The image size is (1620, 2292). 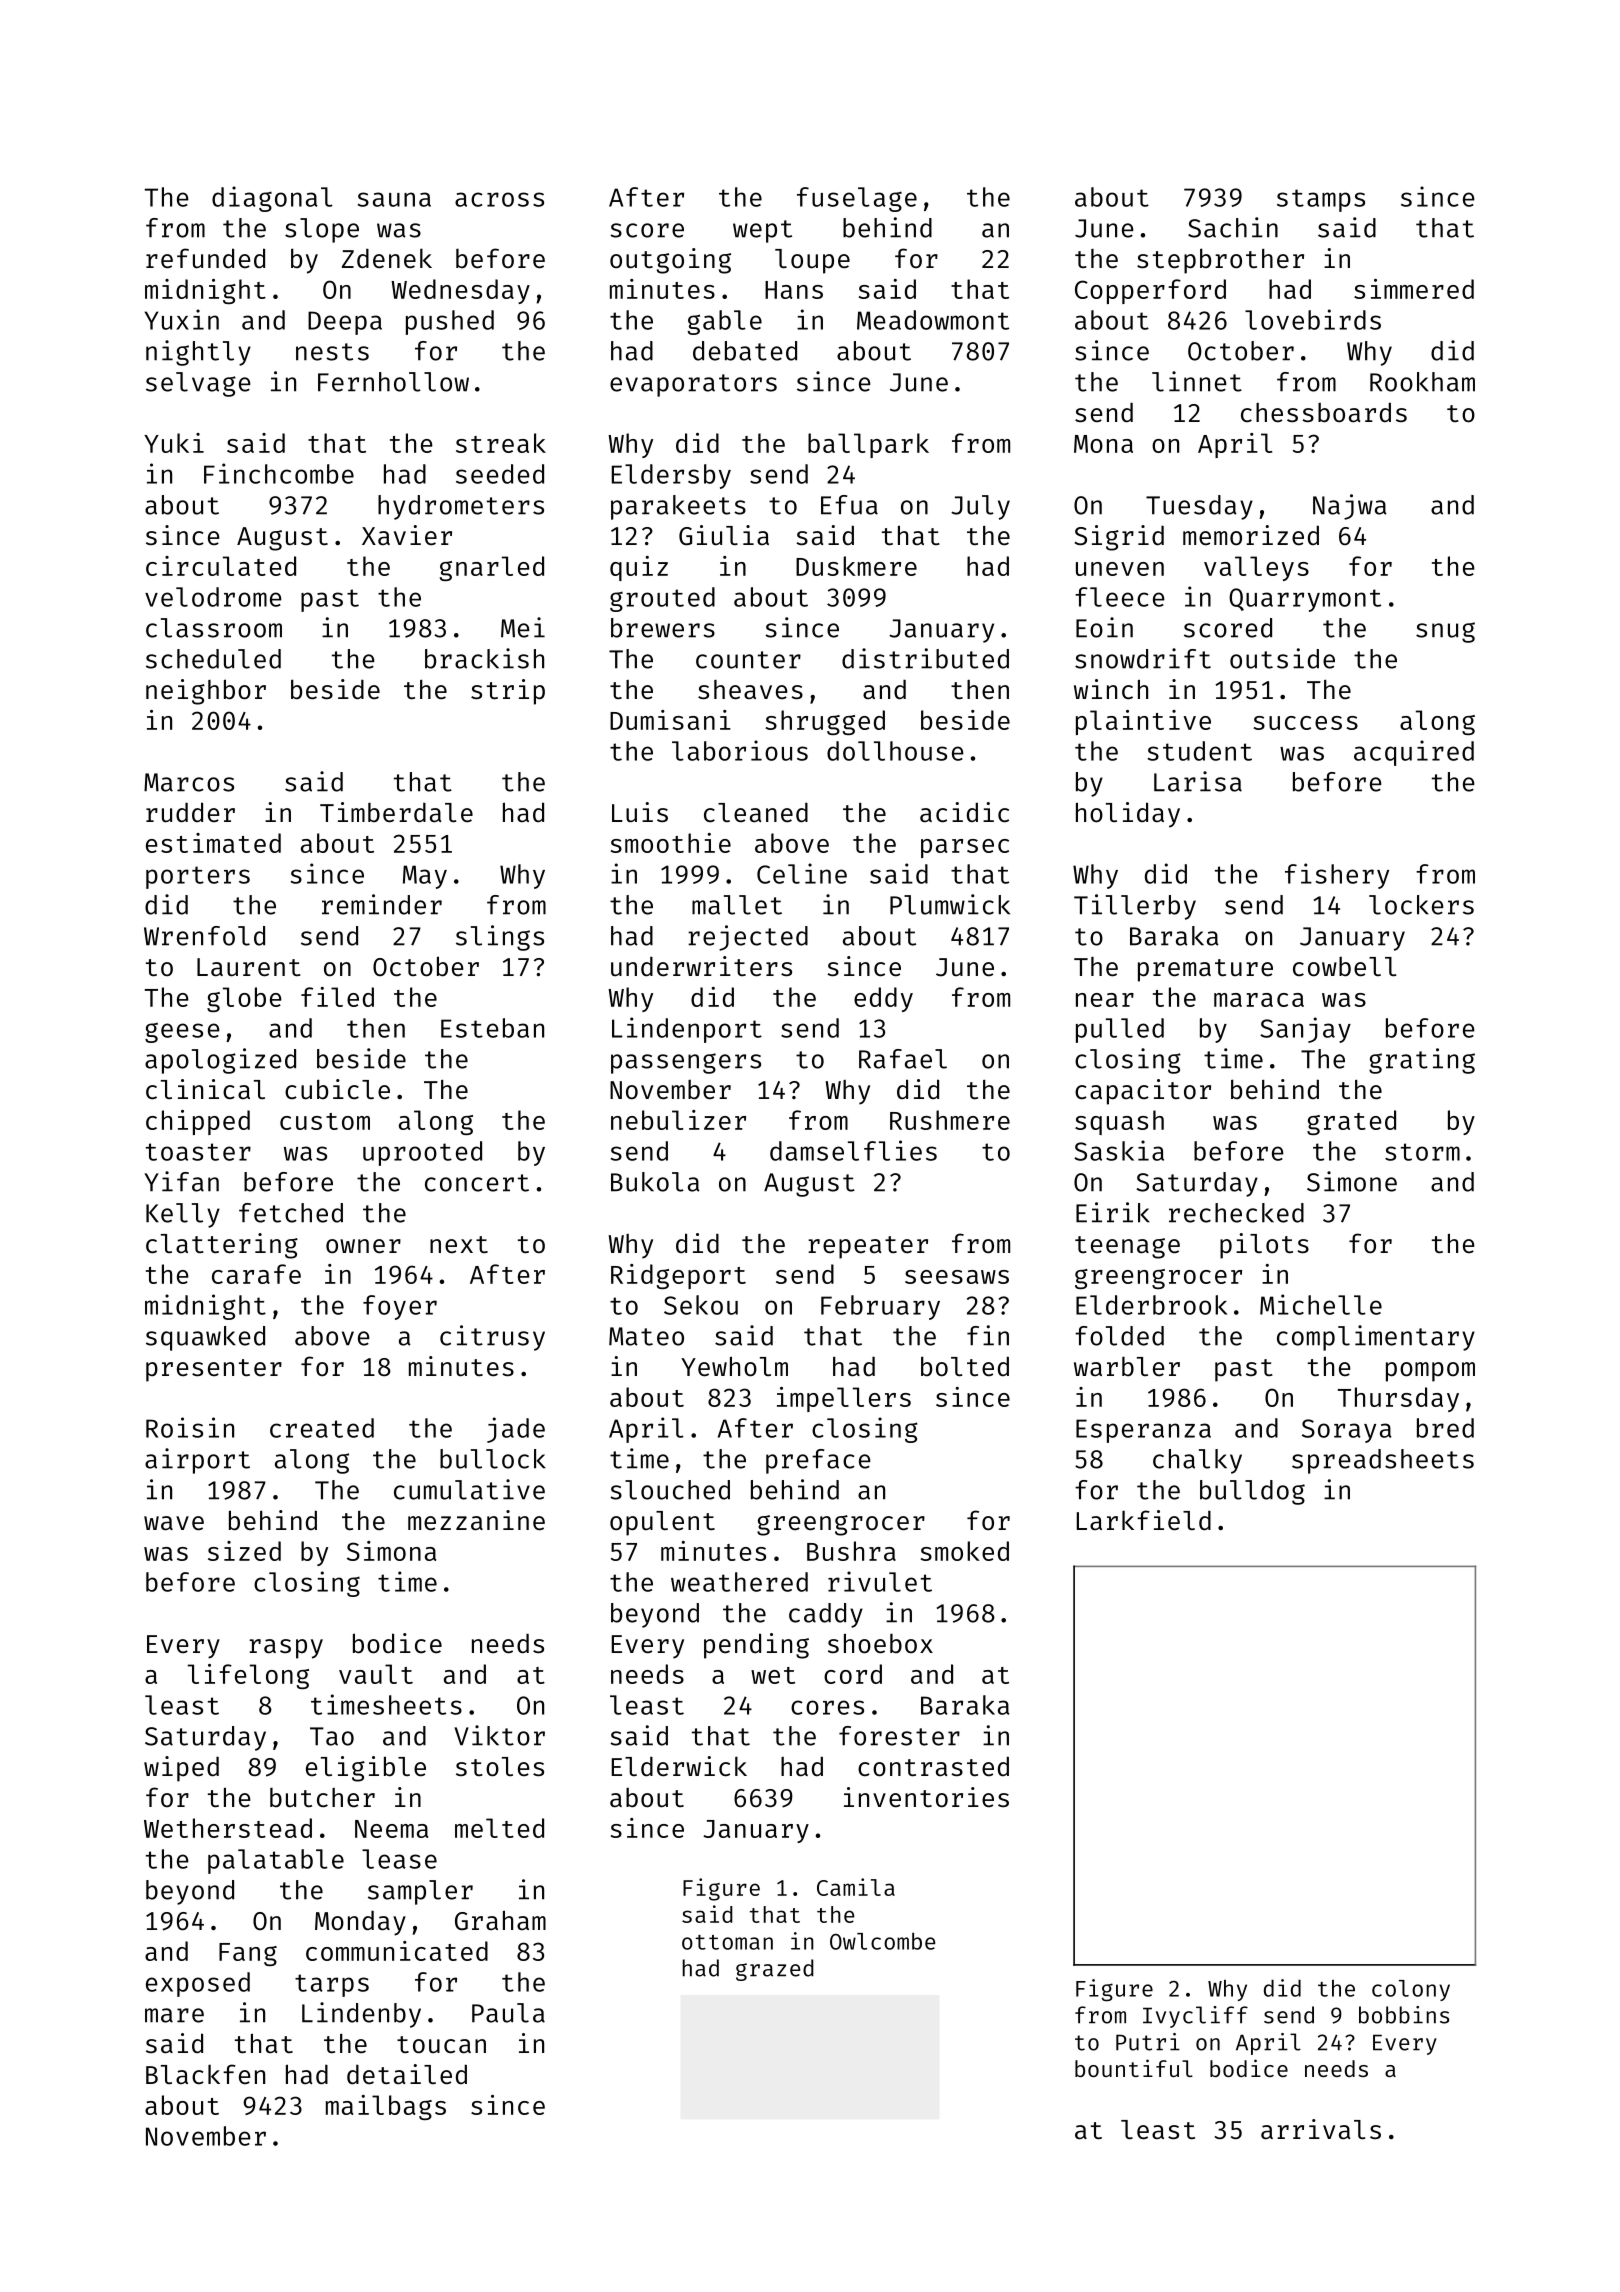 What do you see at coordinates (213, 659) in the document?
I see `scheduled` at bounding box center [213, 659].
